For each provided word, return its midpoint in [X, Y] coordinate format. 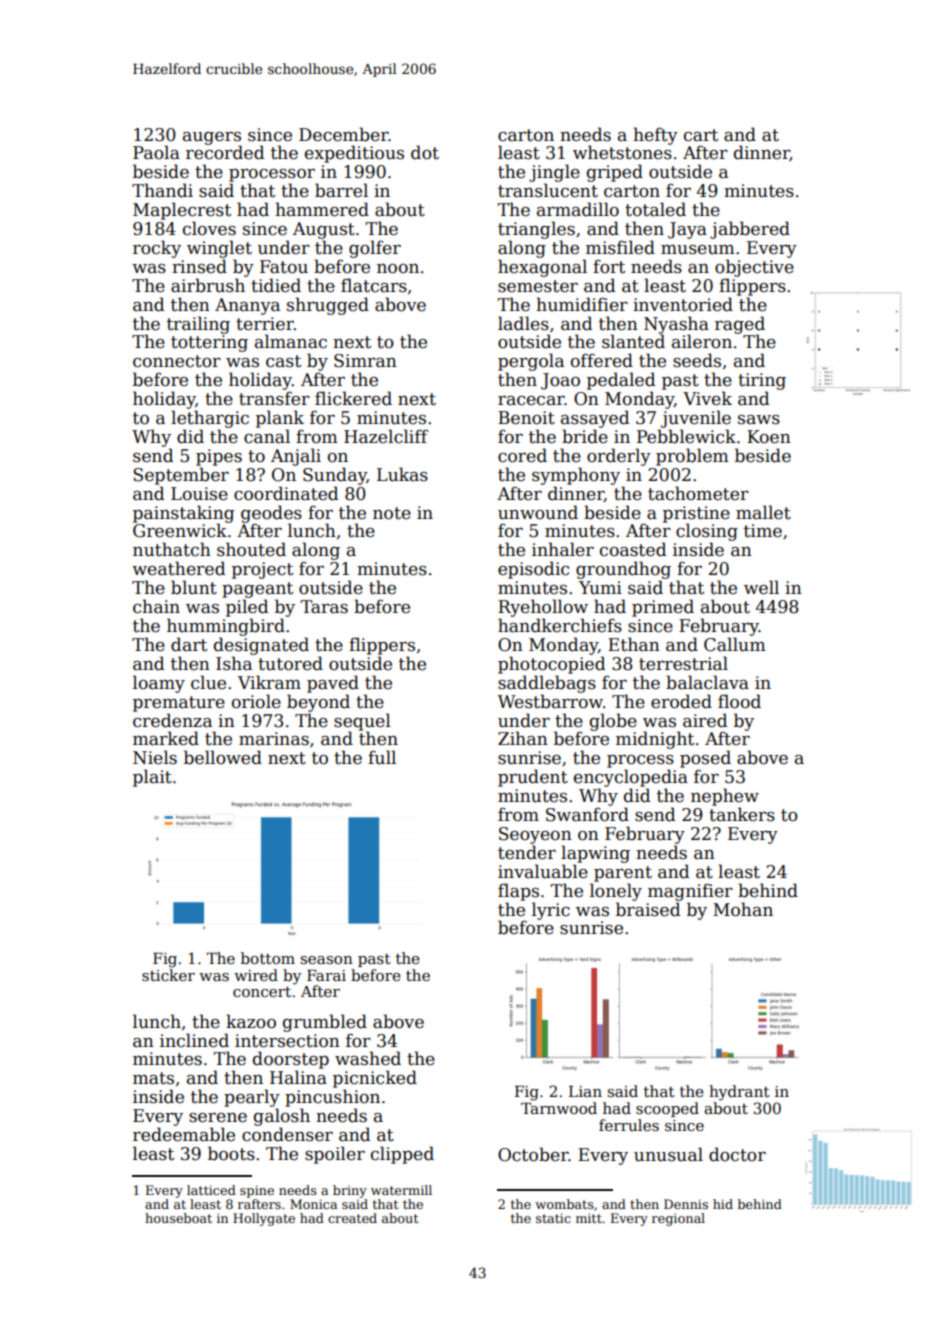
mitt [589, 1218]
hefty [655, 136]
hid [723, 1204]
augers [212, 138]
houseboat [178, 1218]
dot [425, 152]
